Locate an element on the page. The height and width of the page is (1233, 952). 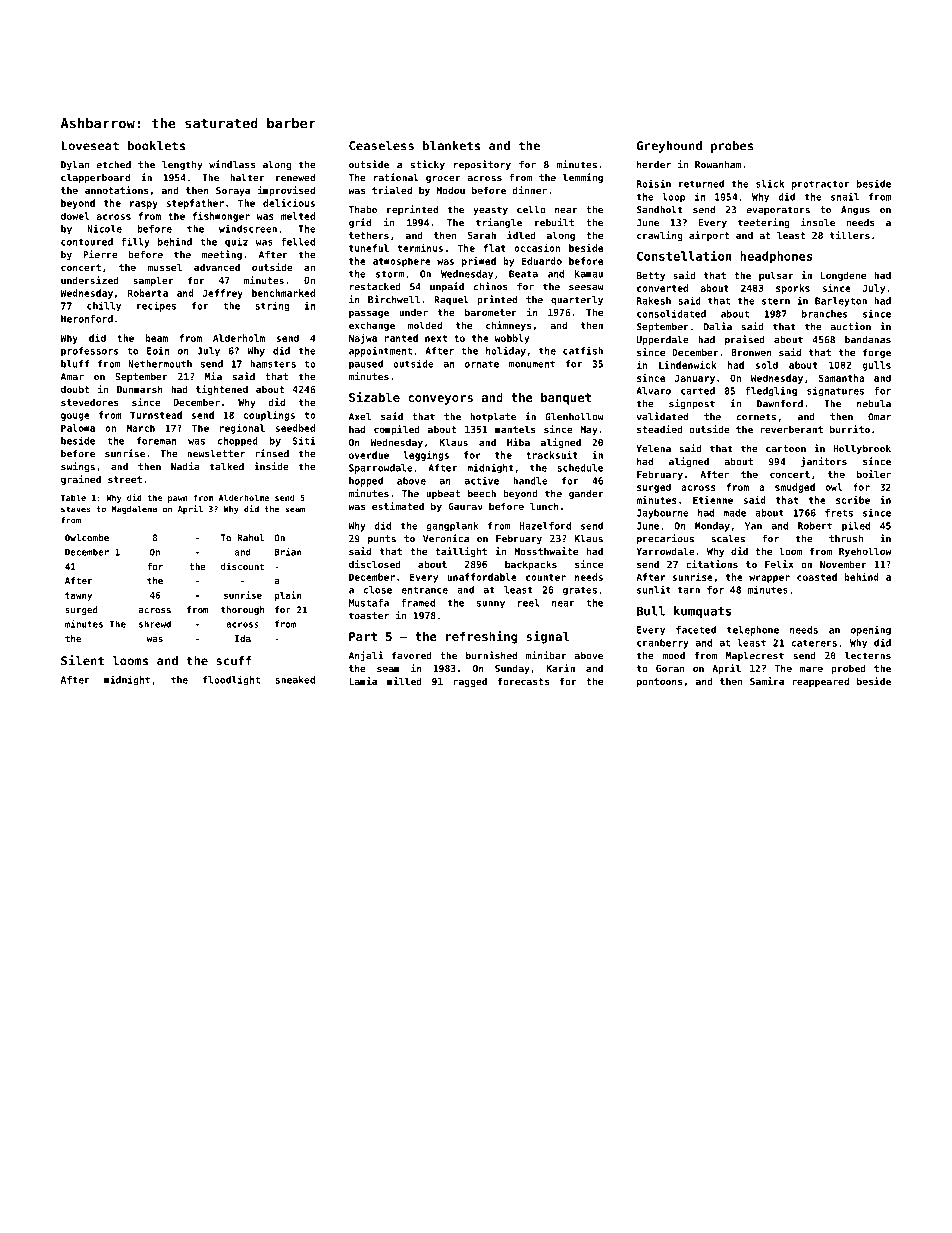
insole is located at coordinates (818, 222).
